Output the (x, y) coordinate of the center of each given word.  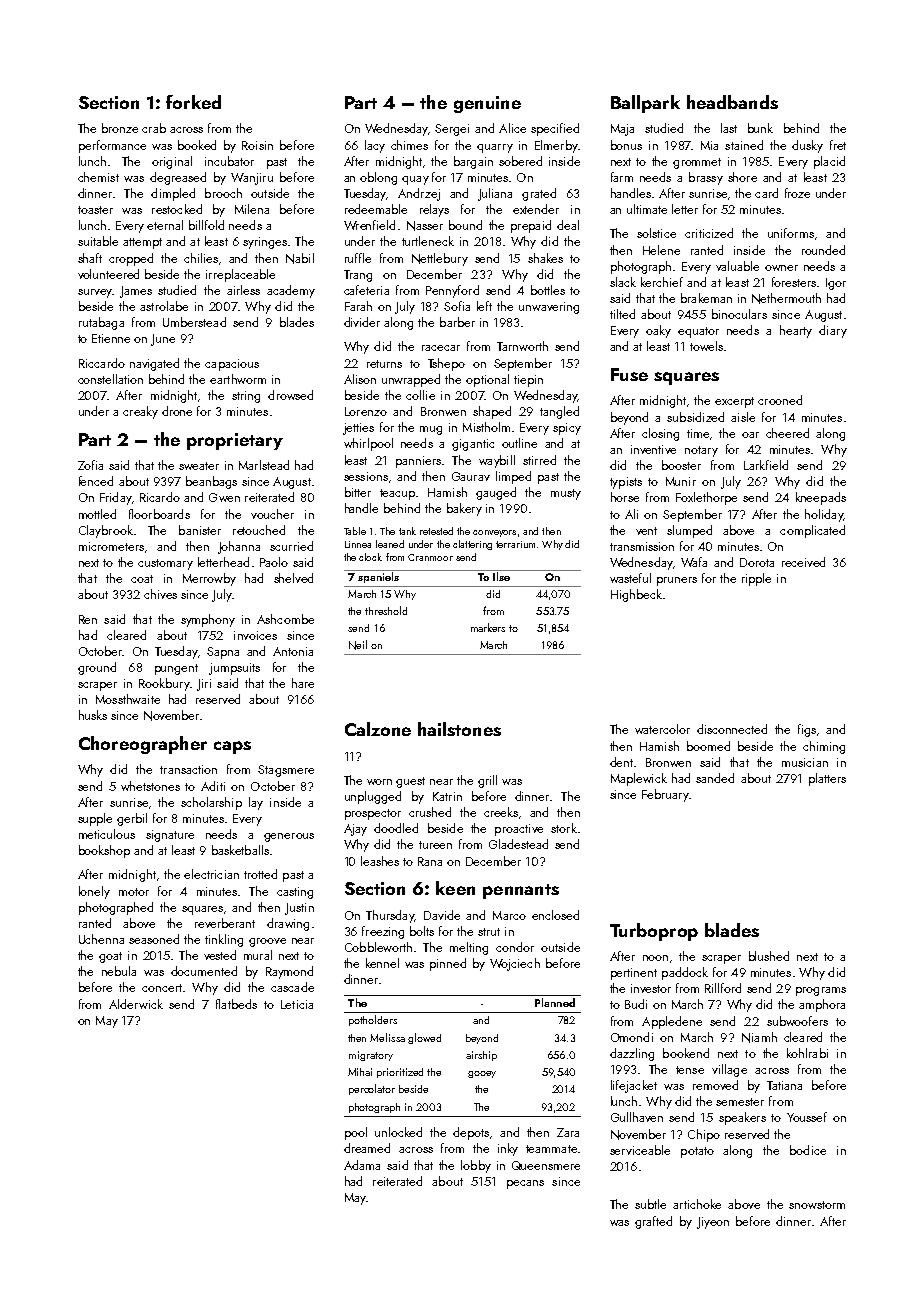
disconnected (732, 729)
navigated (154, 364)
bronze (120, 128)
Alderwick (136, 1004)
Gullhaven (637, 1117)
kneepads (821, 498)
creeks (501, 812)
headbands (732, 102)
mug (431, 430)
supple (95, 819)
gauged (496, 493)
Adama (362, 1165)
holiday (824, 515)
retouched (259, 530)
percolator (372, 1089)
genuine (487, 104)
